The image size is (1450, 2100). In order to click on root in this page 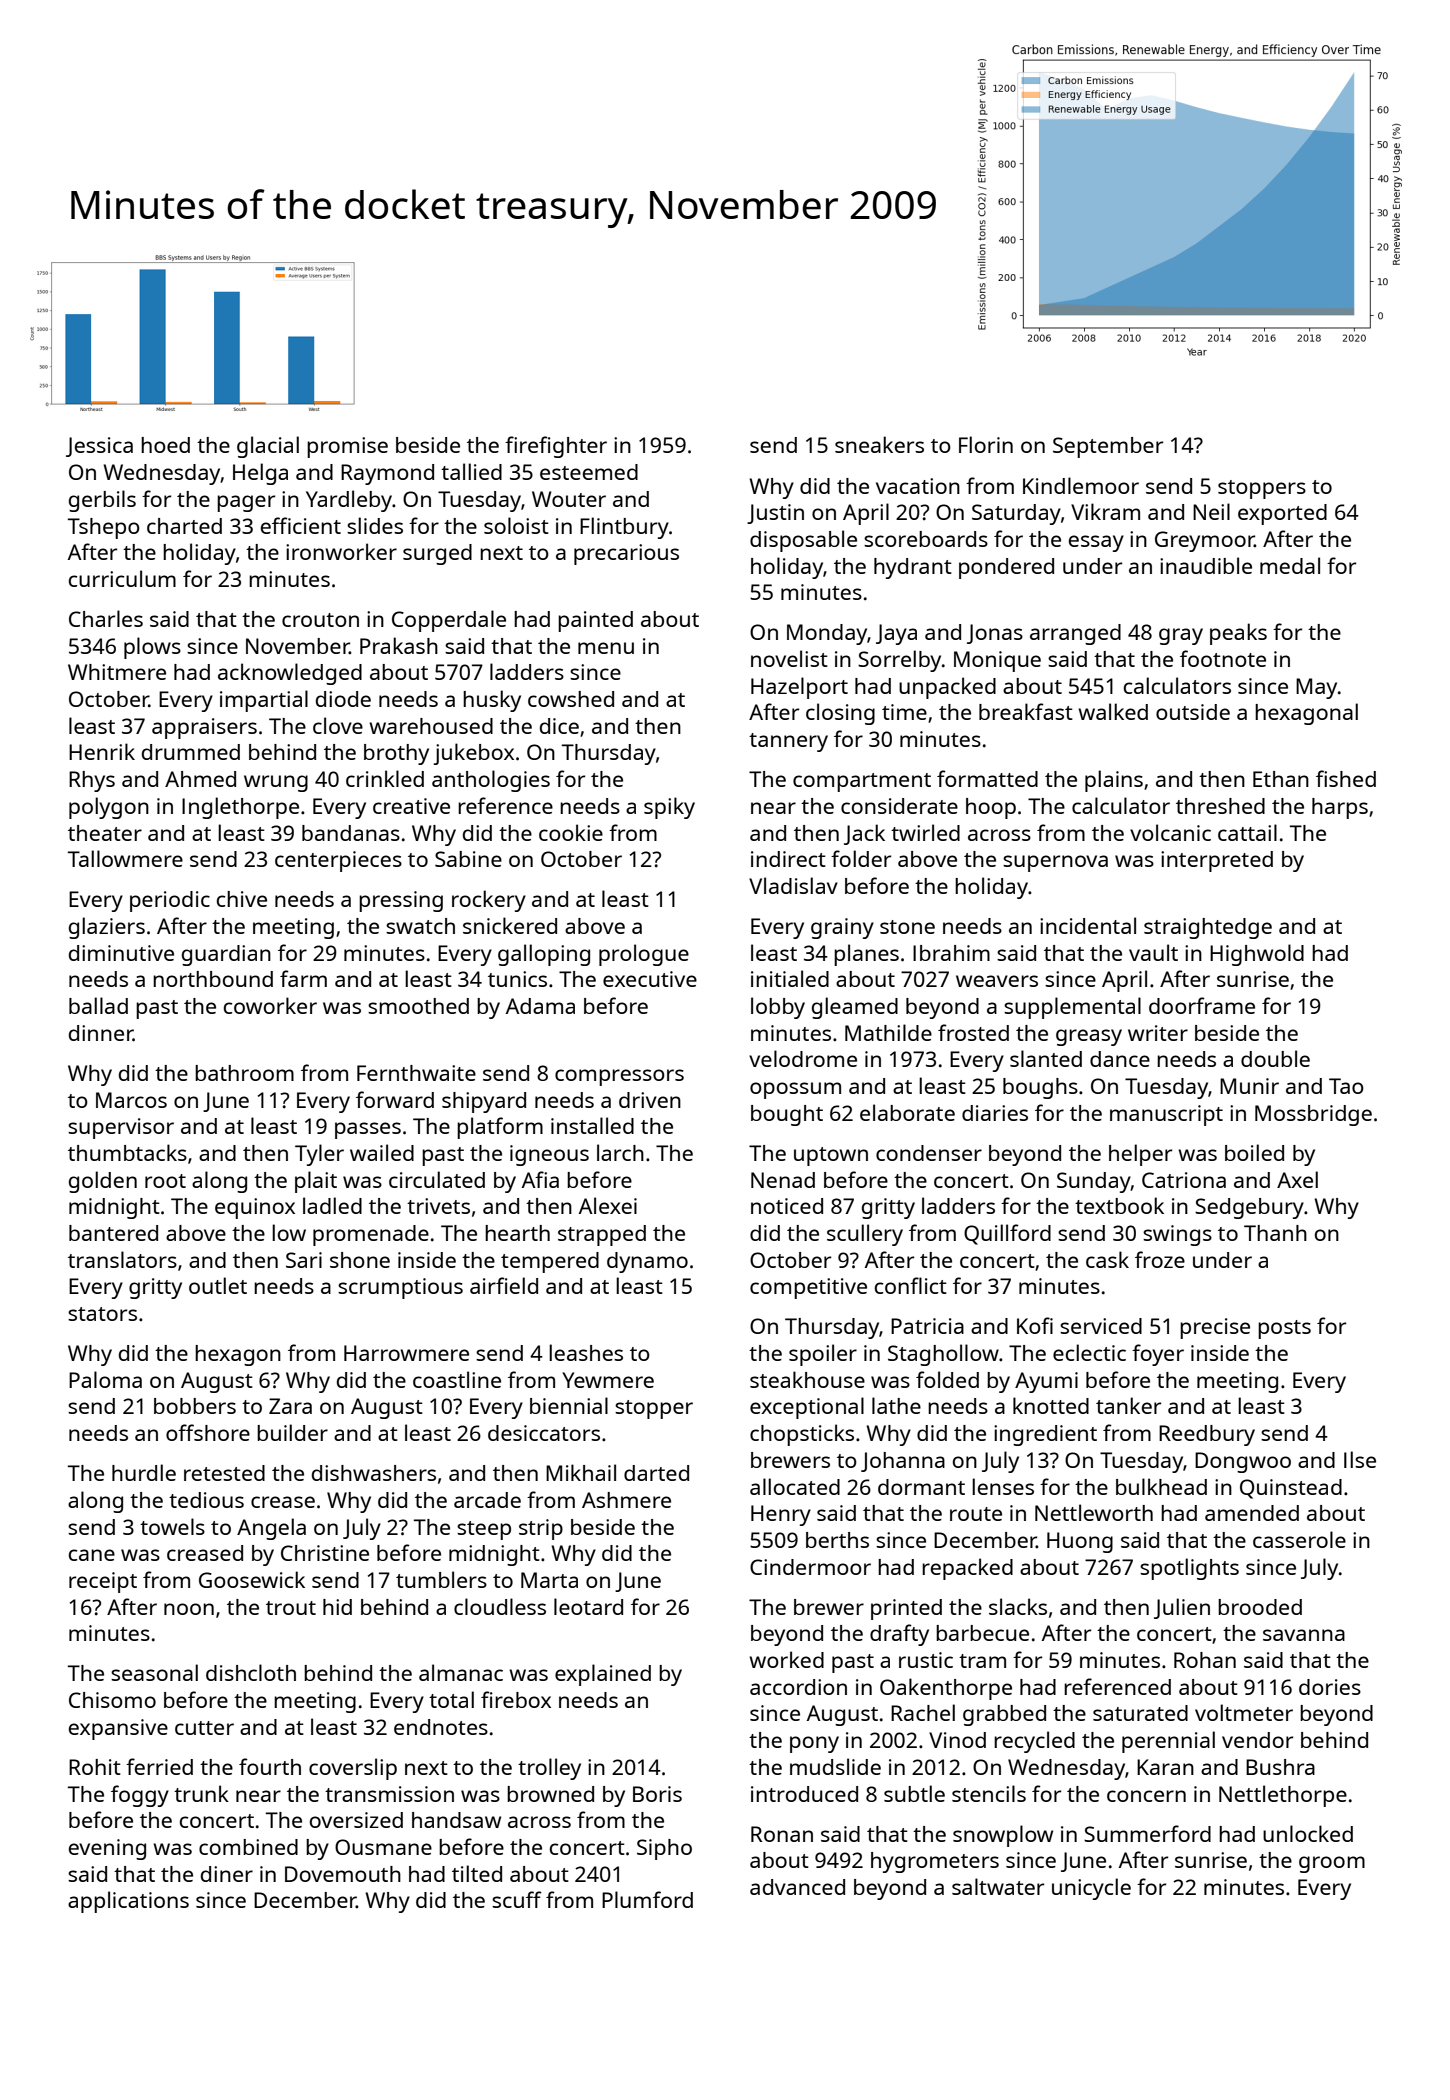, I will do `click(165, 1181)`.
